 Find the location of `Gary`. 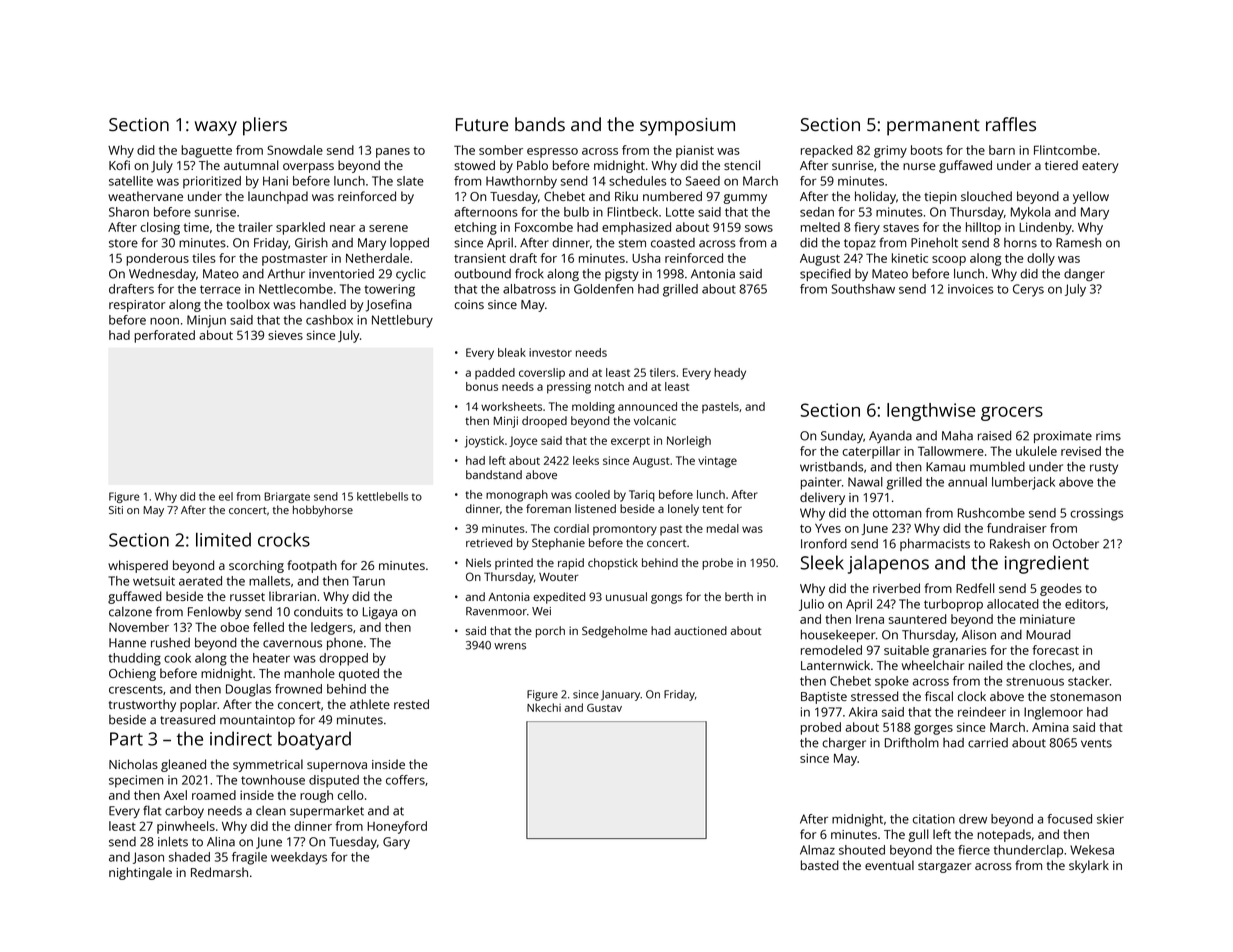

Gary is located at coordinates (396, 843).
